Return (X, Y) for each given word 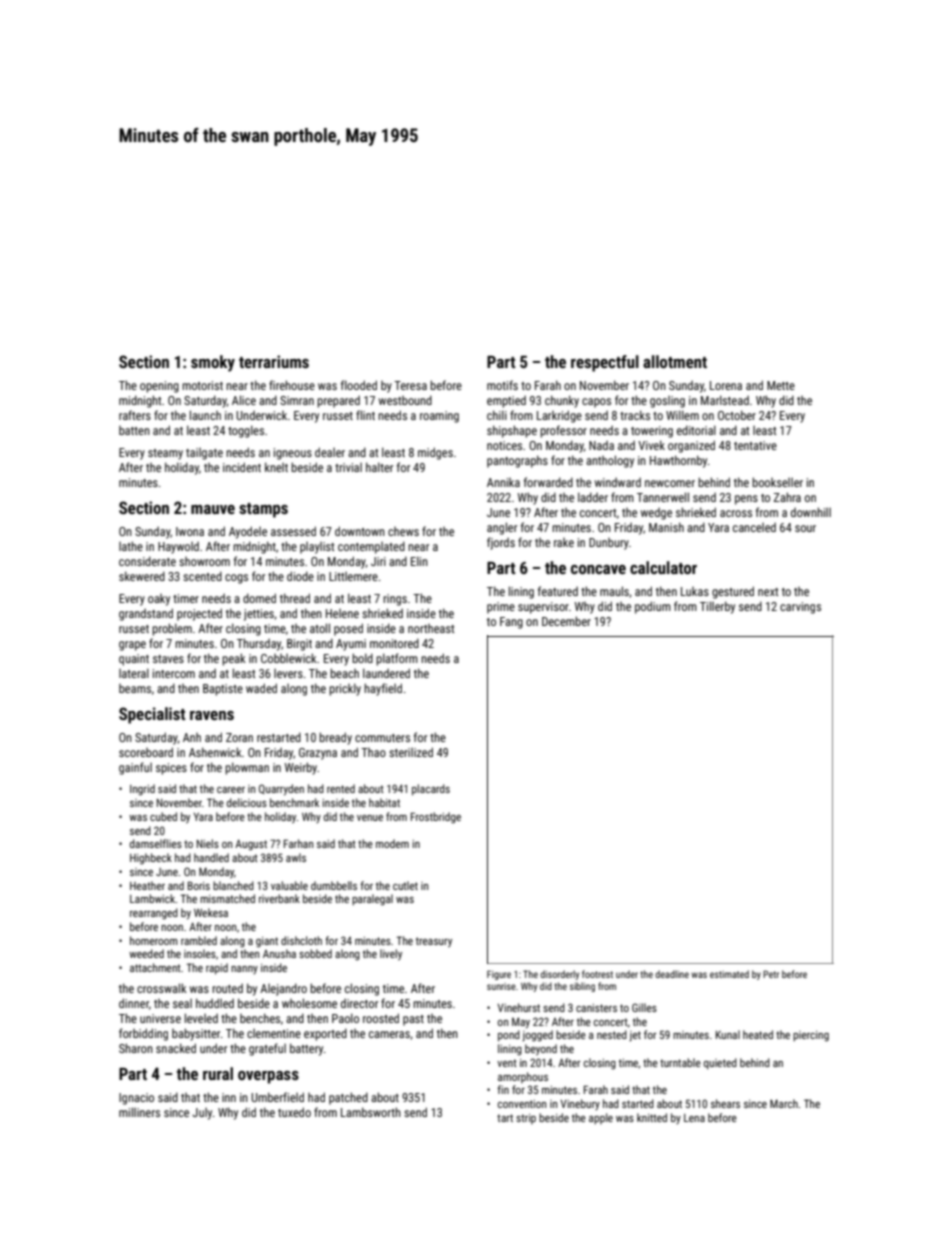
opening (159, 387)
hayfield (383, 689)
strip (526, 1119)
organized (691, 446)
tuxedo (294, 1112)
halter (379, 467)
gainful (135, 768)
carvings (800, 608)
